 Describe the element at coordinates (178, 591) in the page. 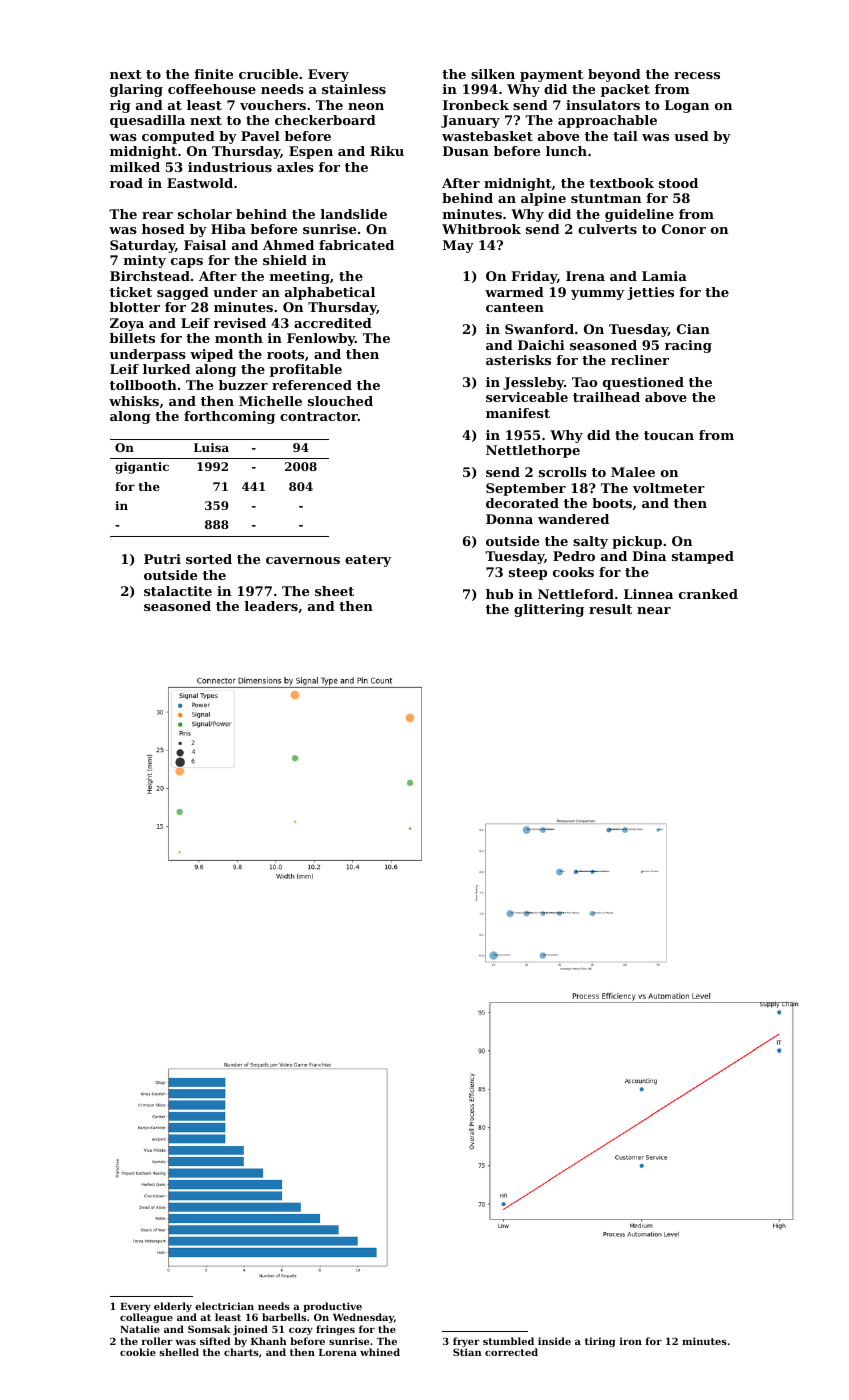

I see `stalactite` at that location.
